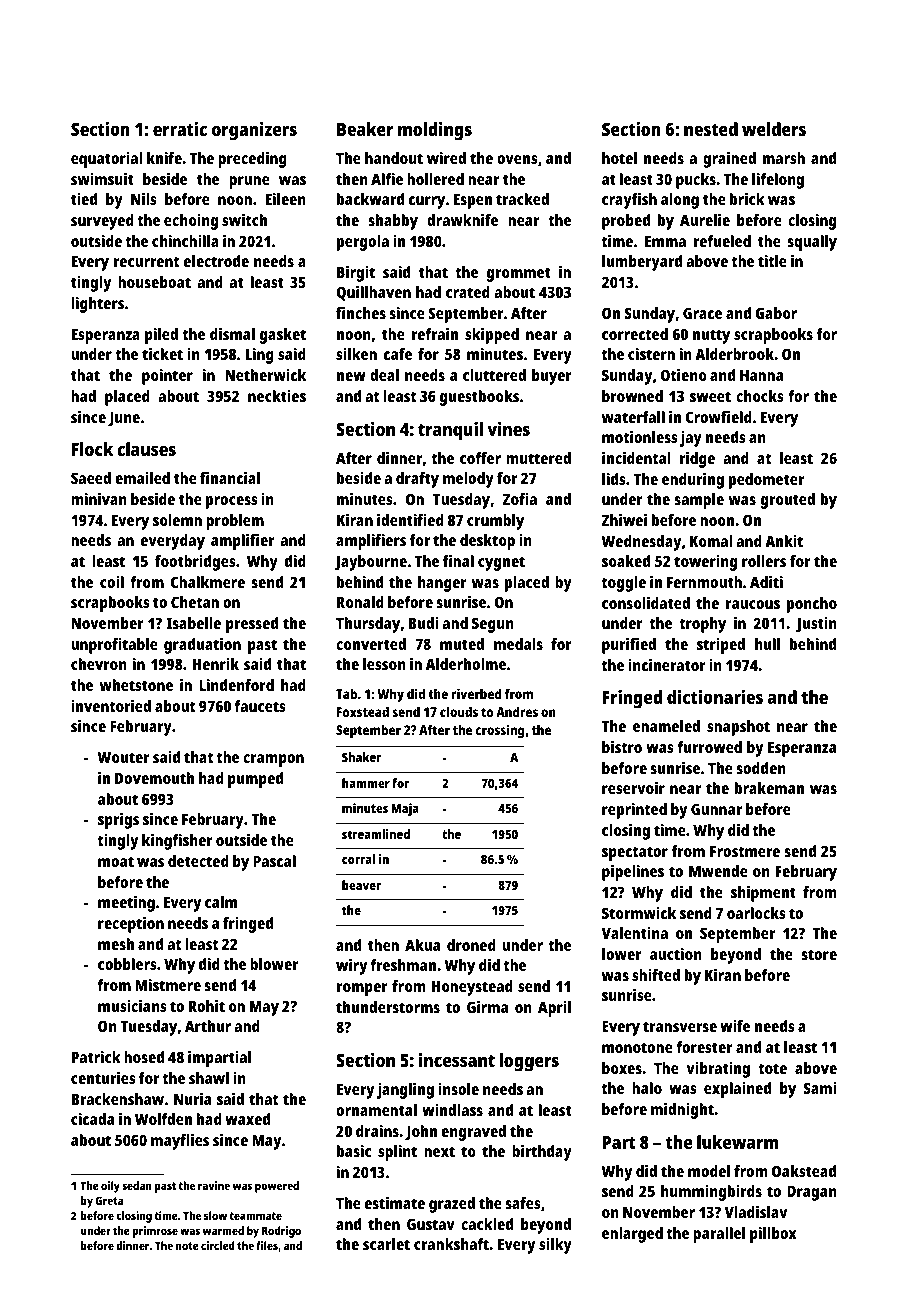 Image resolution: width=908 pixels, height=1316 pixels. What do you see at coordinates (116, 861) in the screenshot?
I see `moat` at bounding box center [116, 861].
